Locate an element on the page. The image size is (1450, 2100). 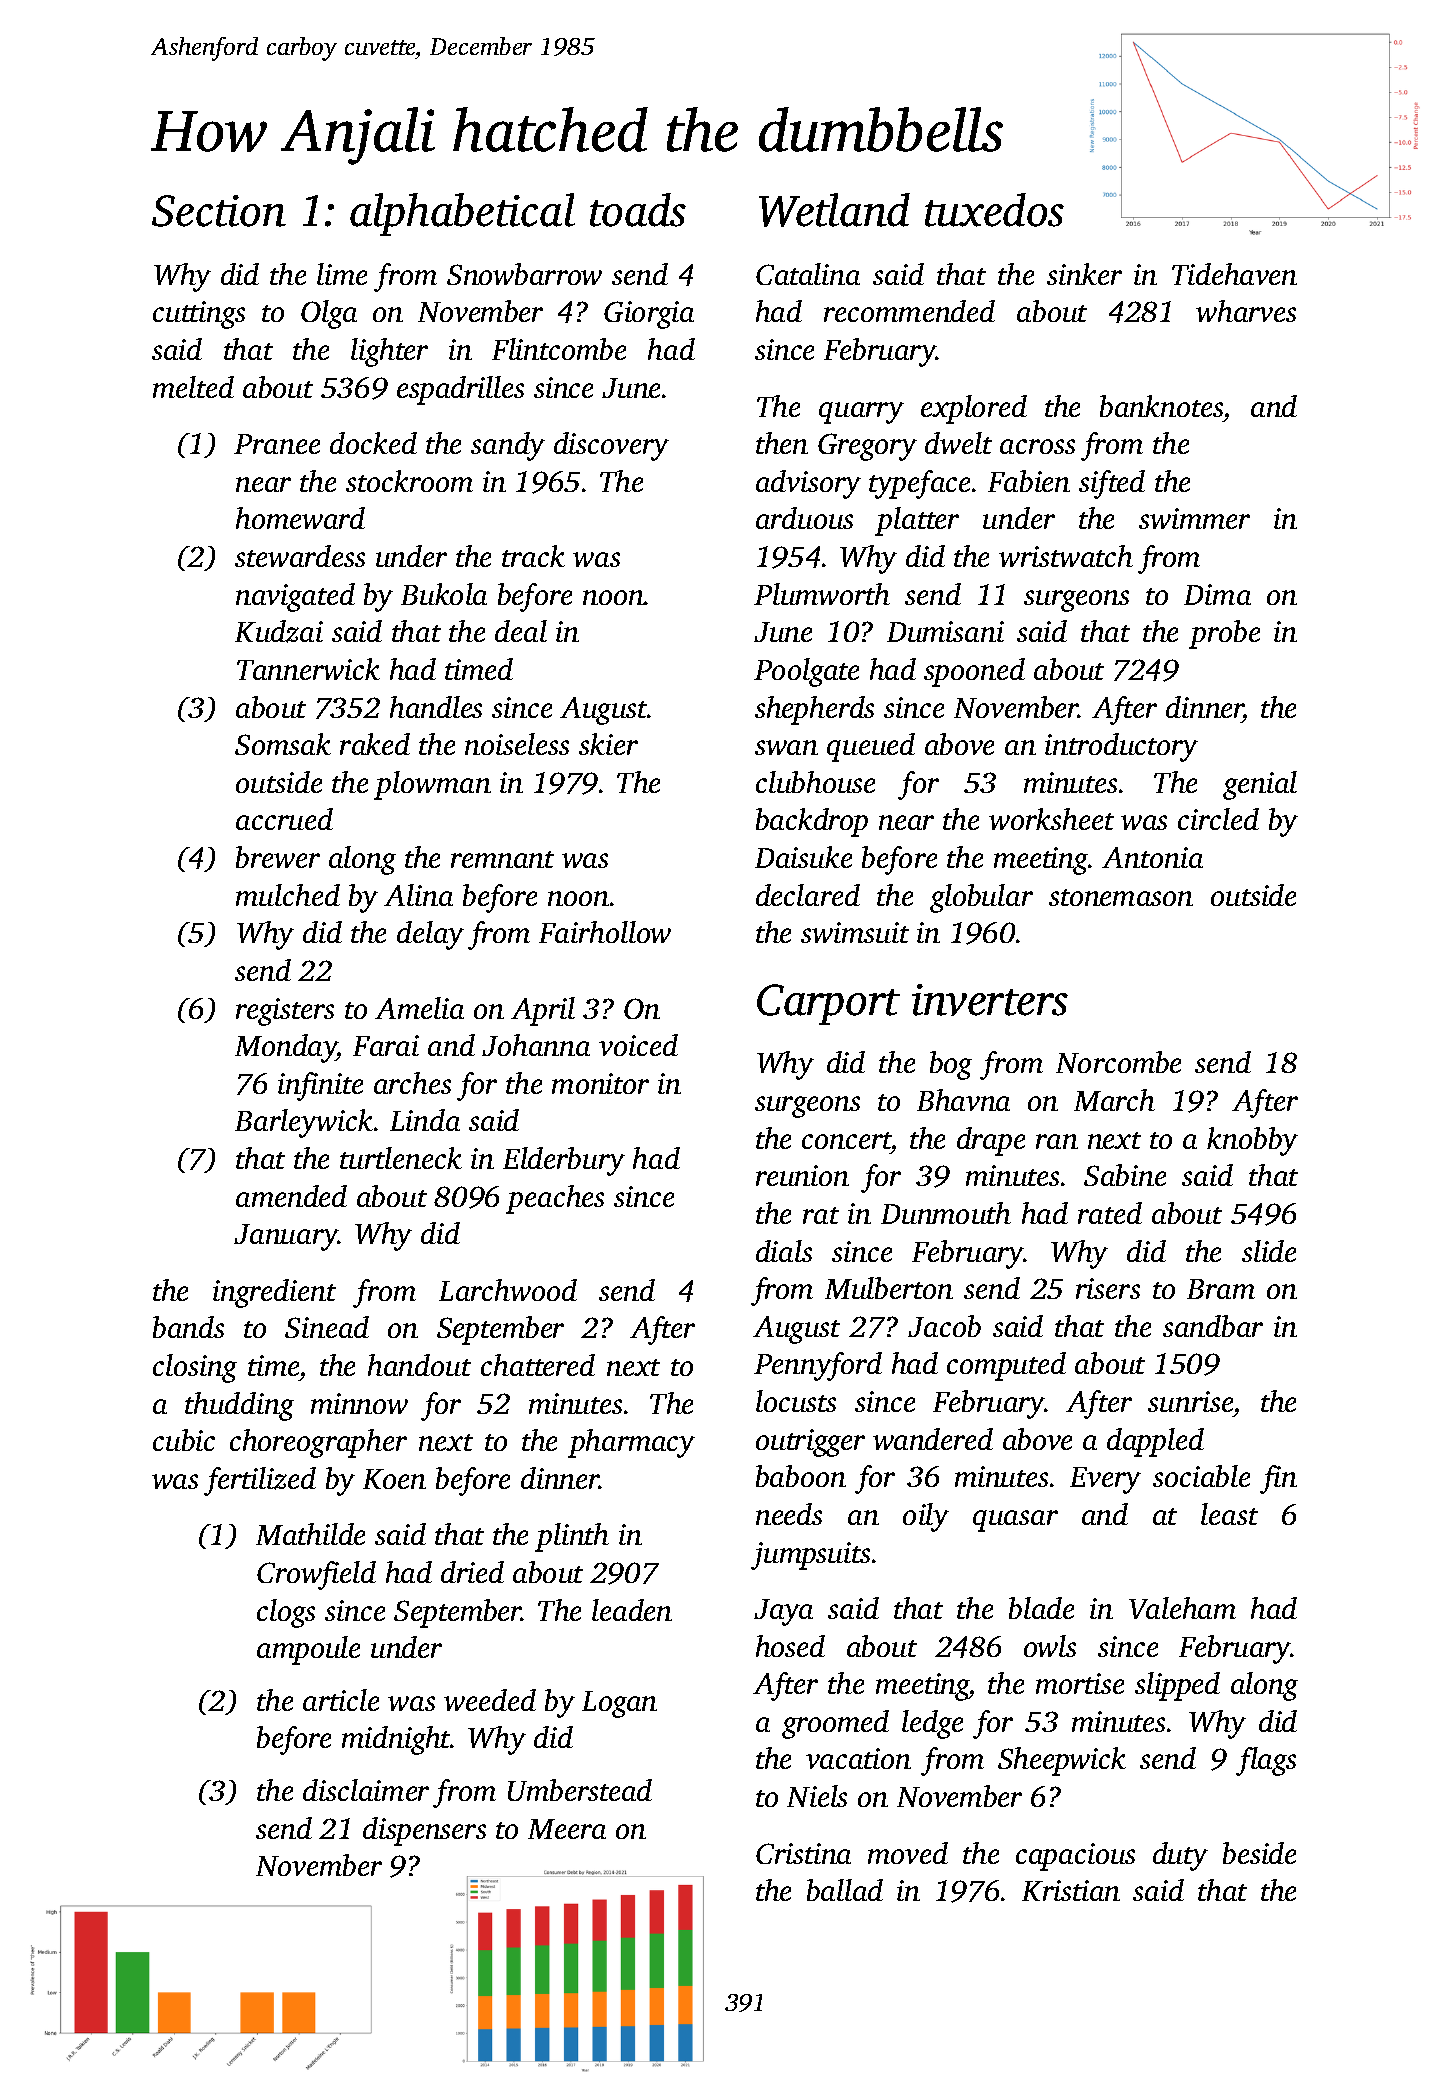
ballad is located at coordinates (845, 1890).
